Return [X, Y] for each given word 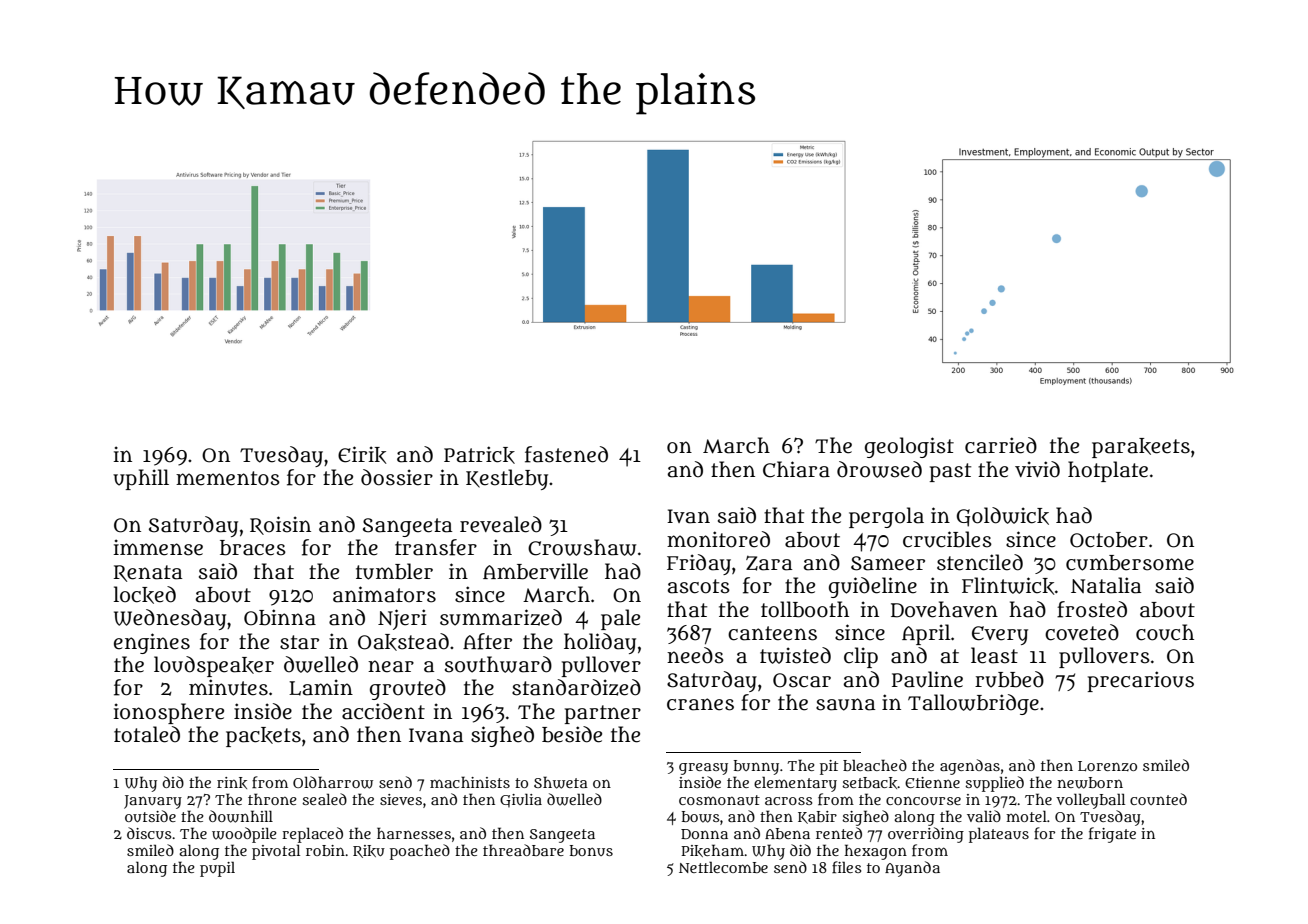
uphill [141, 479]
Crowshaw [582, 547]
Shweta [561, 782]
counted [1158, 799]
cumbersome [1130, 563]
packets [263, 737]
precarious [1141, 681]
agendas [970, 767]
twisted [795, 655]
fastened [566, 454]
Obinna [280, 617]
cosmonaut [719, 800]
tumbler [394, 571]
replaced [312, 835]
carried [1001, 445]
